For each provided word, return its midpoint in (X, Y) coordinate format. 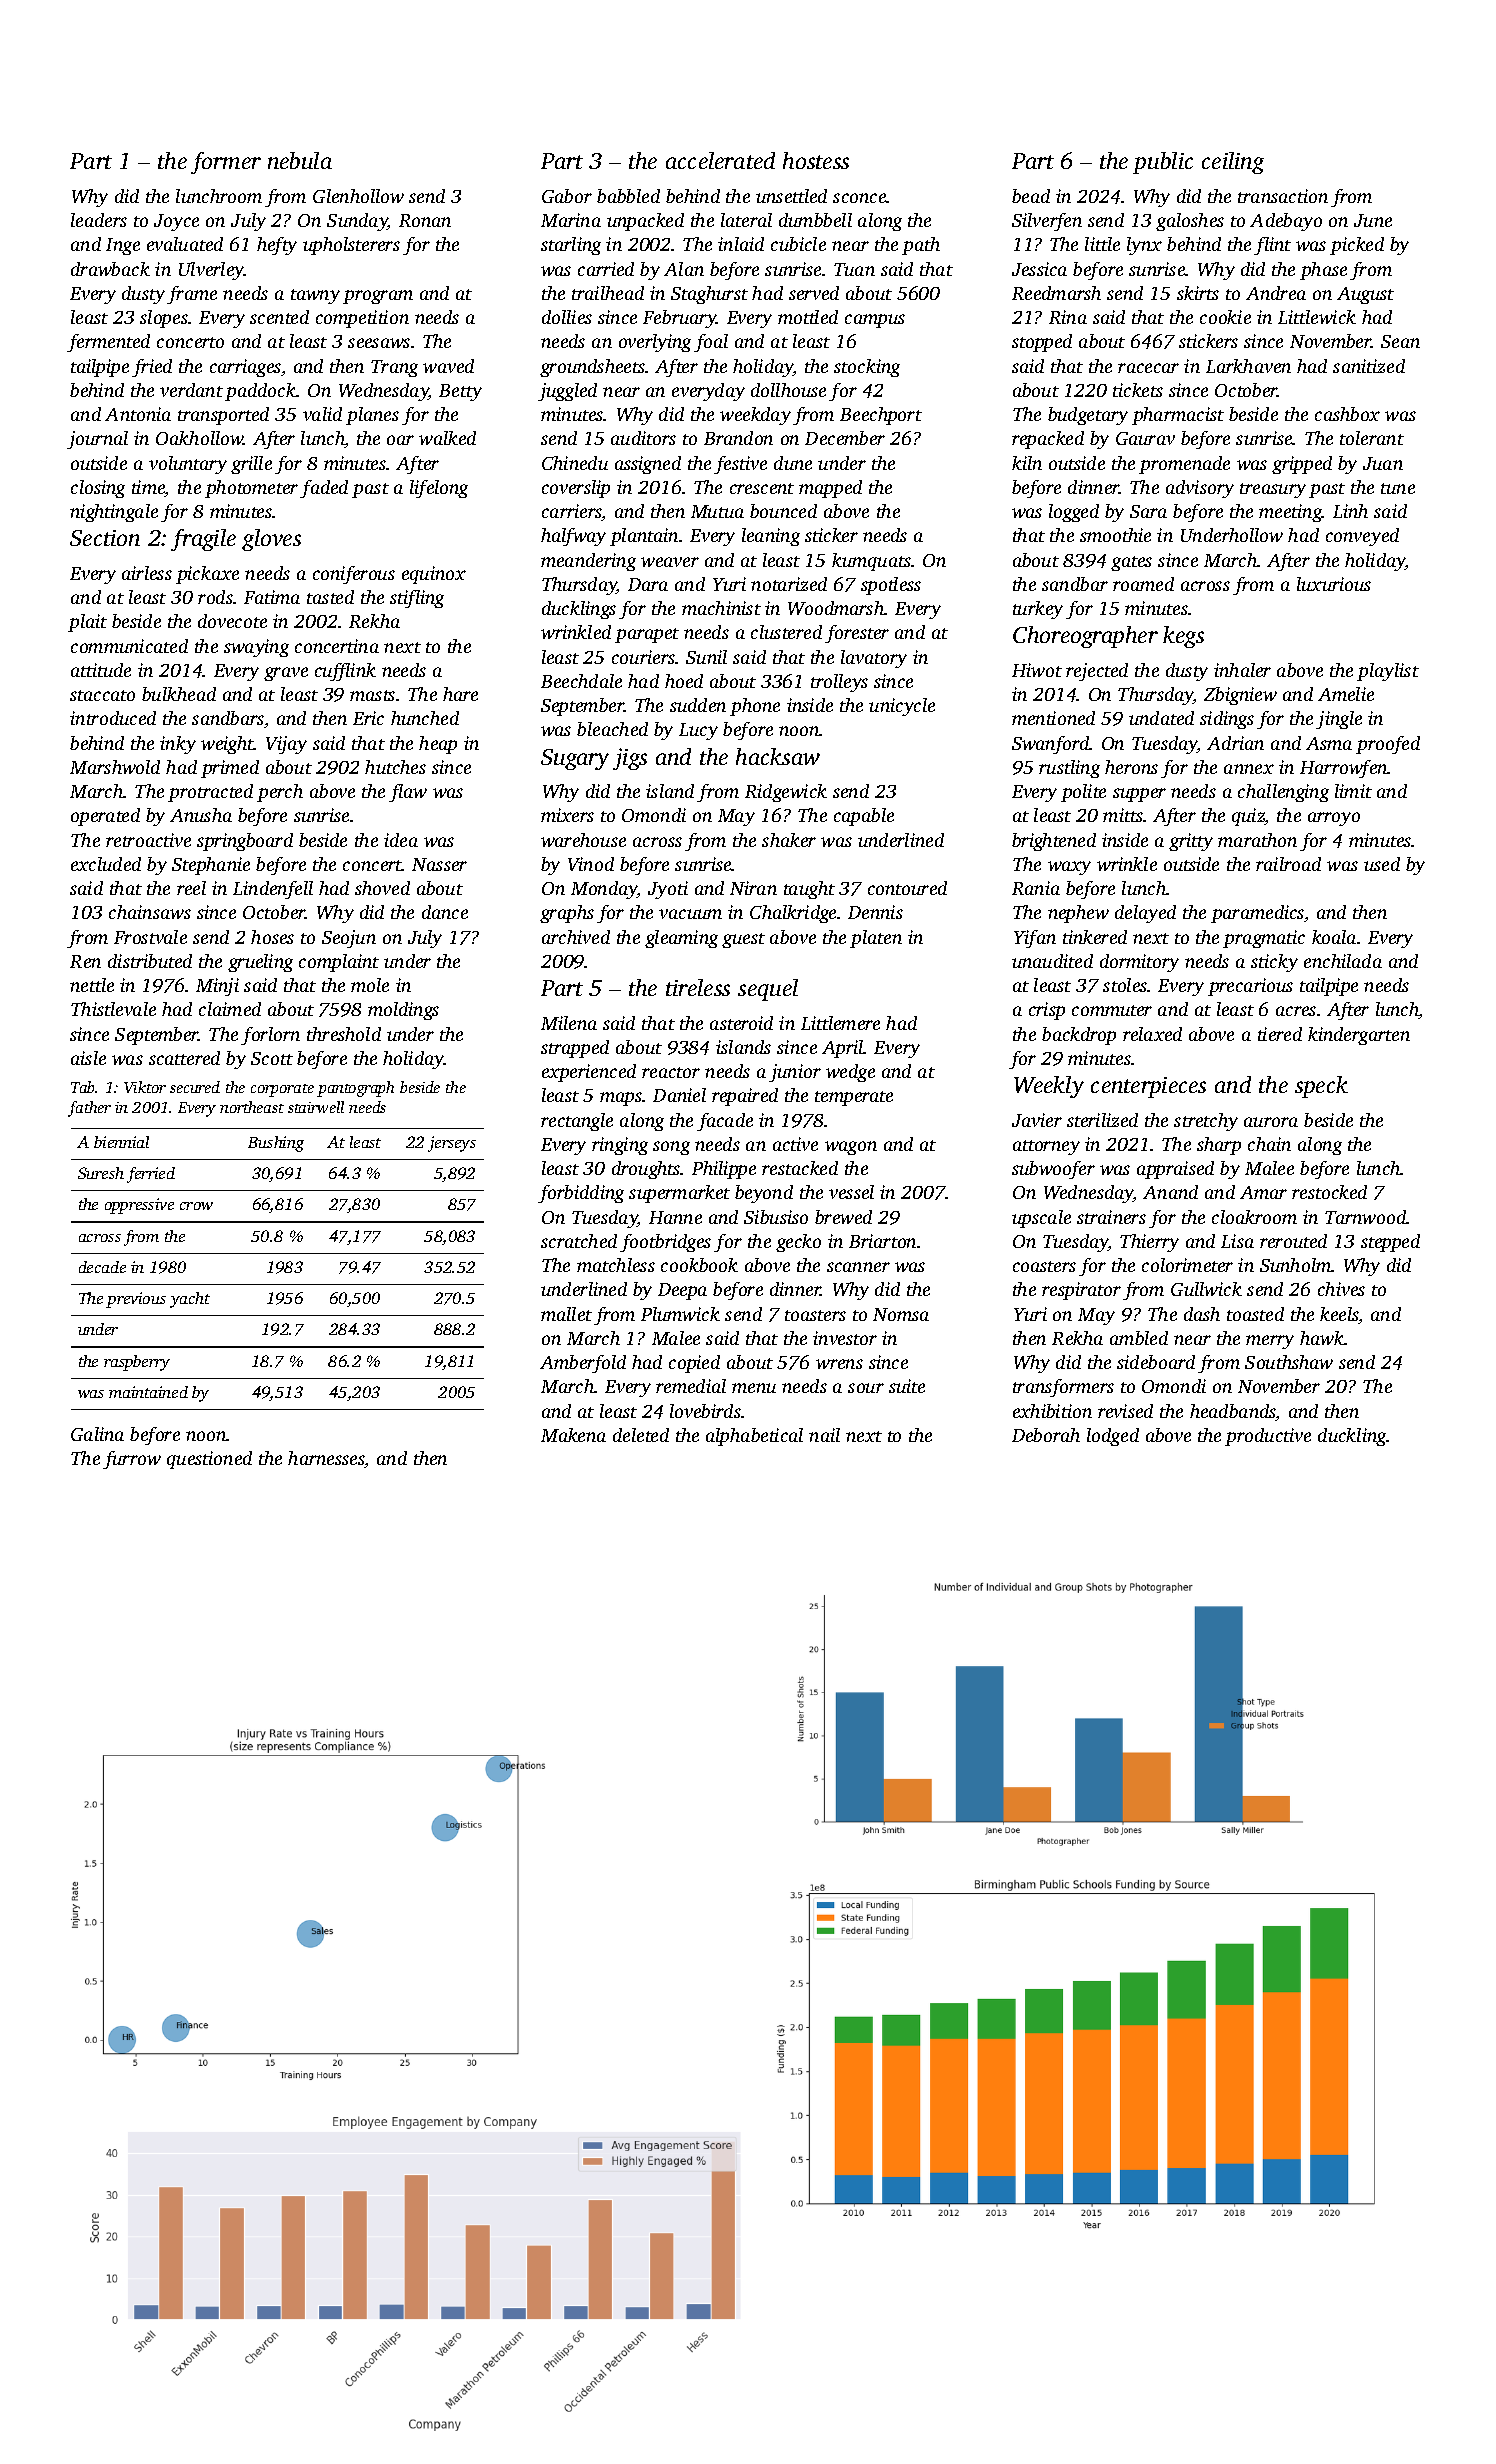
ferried (151, 1175)
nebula (300, 160)
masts (372, 695)
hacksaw (778, 756)
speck (1321, 1087)
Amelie (1346, 694)
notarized (789, 584)
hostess (816, 160)
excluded (106, 864)
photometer (251, 489)
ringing (620, 1146)
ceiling (1233, 163)
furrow (132, 1460)
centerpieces (1148, 1087)
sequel (768, 990)
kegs (1183, 637)
